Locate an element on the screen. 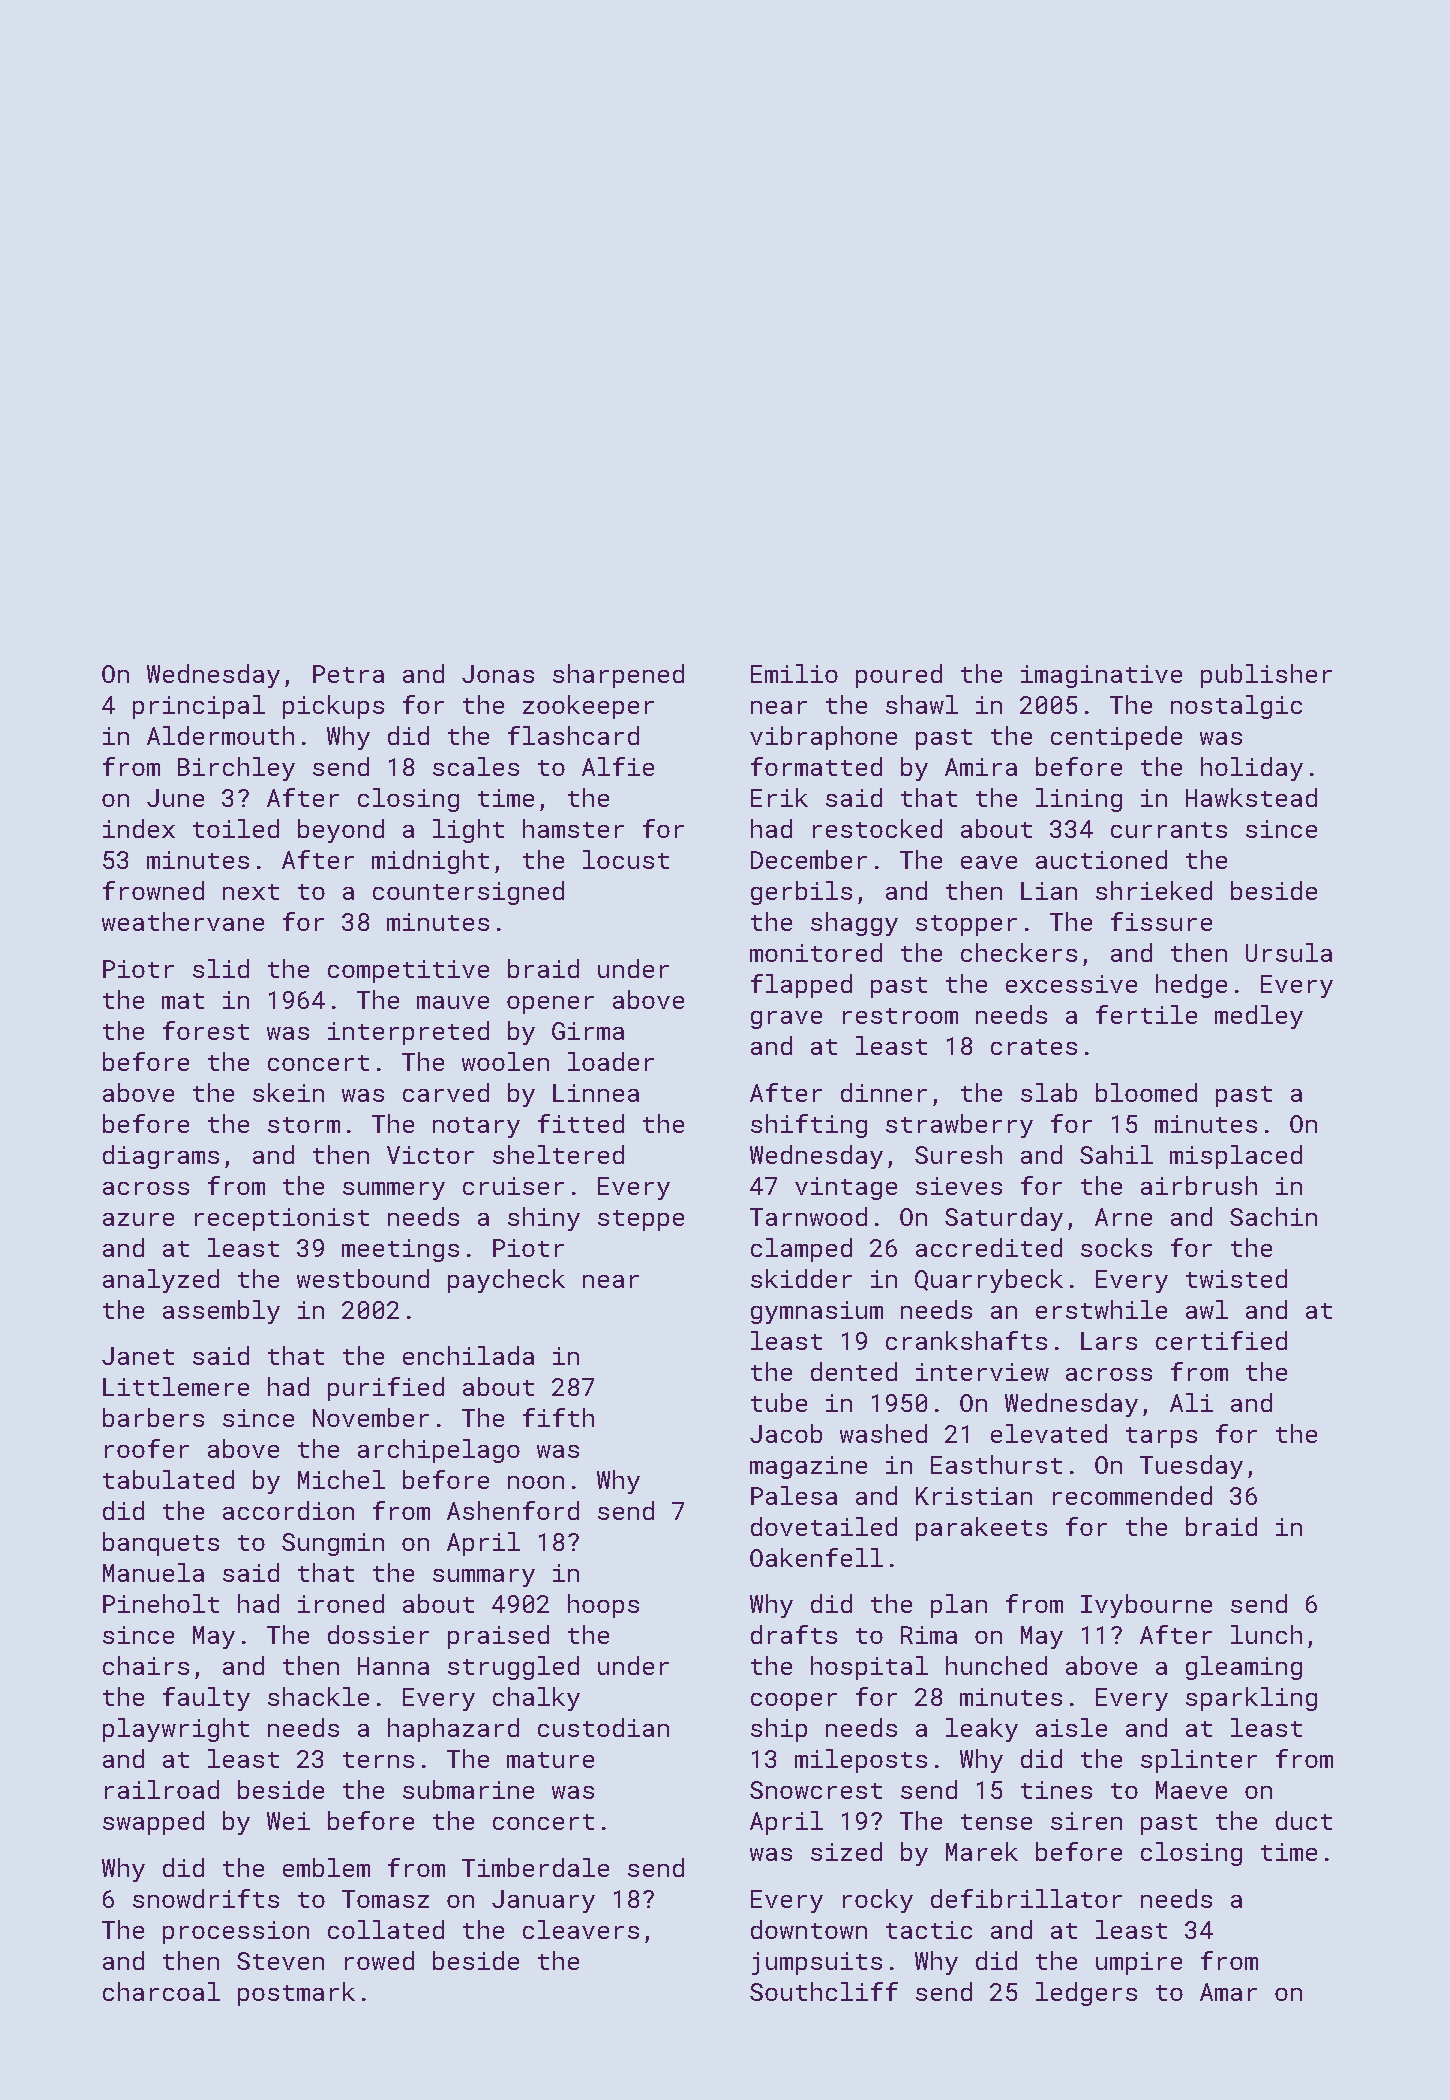  restocked is located at coordinates (877, 828).
